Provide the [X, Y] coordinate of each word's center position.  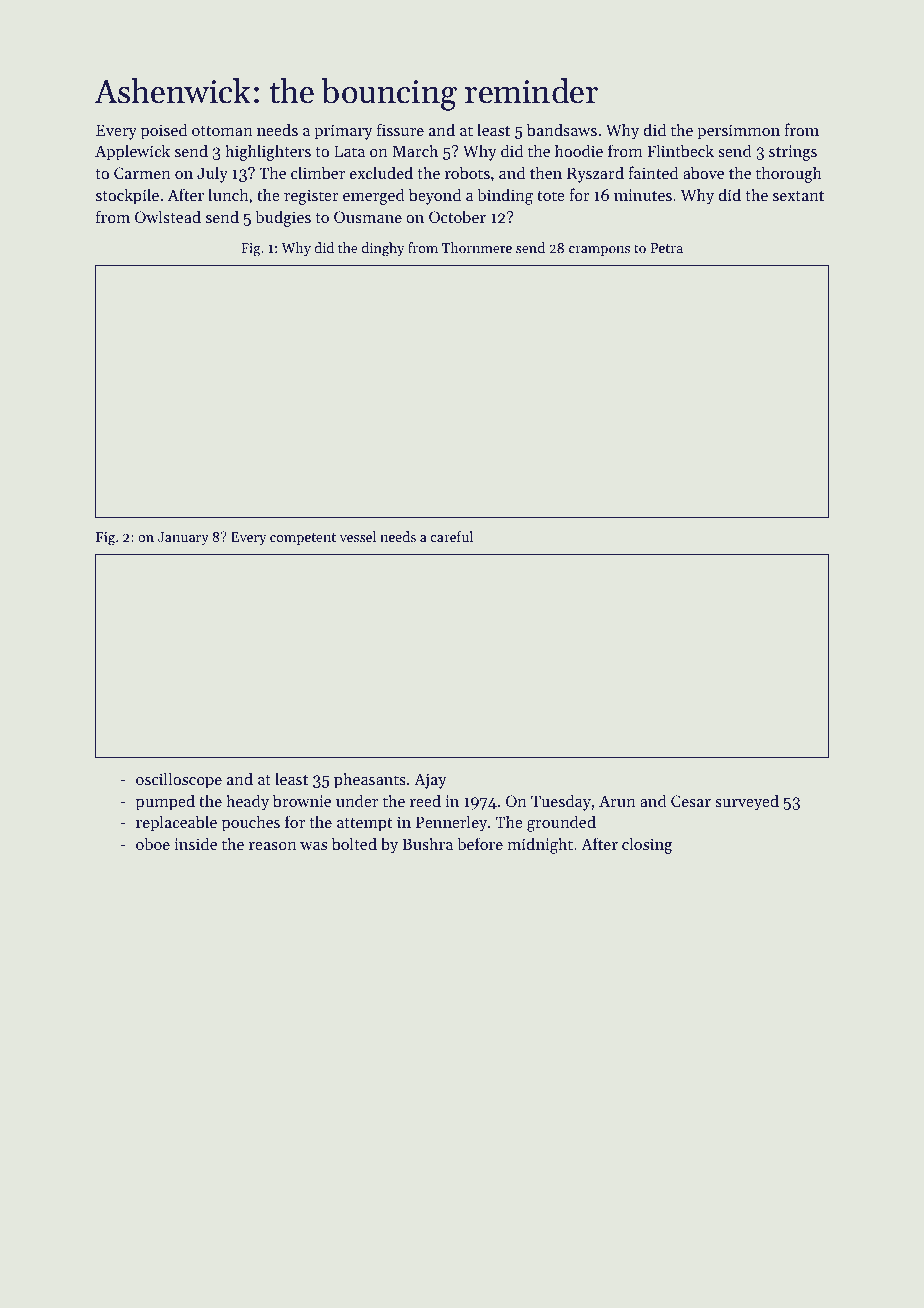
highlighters [268, 152]
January [183, 538]
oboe [153, 843]
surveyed [747, 802]
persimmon [738, 132]
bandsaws [562, 129]
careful [451, 536]
